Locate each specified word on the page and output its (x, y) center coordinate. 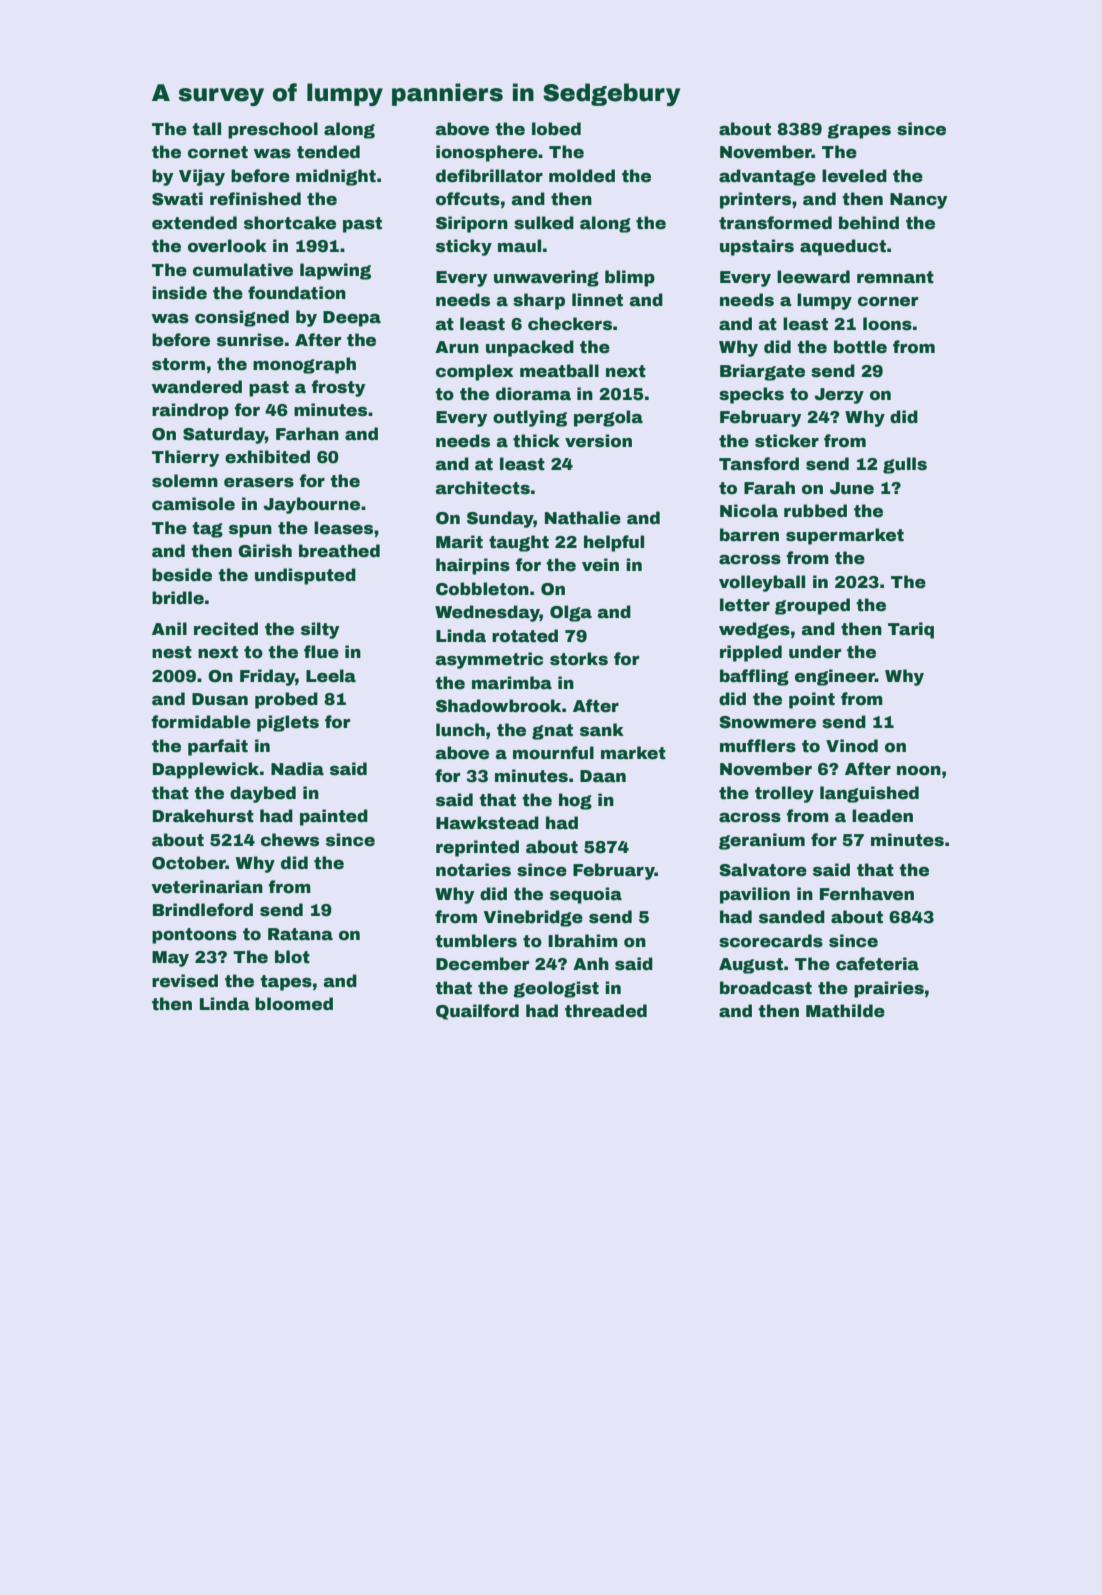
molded (582, 176)
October (189, 863)
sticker (787, 441)
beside (182, 575)
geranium (762, 841)
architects (483, 488)
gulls (905, 465)
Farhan (307, 434)
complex (475, 372)
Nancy (918, 201)
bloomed (294, 1004)
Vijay (202, 177)
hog (575, 801)
